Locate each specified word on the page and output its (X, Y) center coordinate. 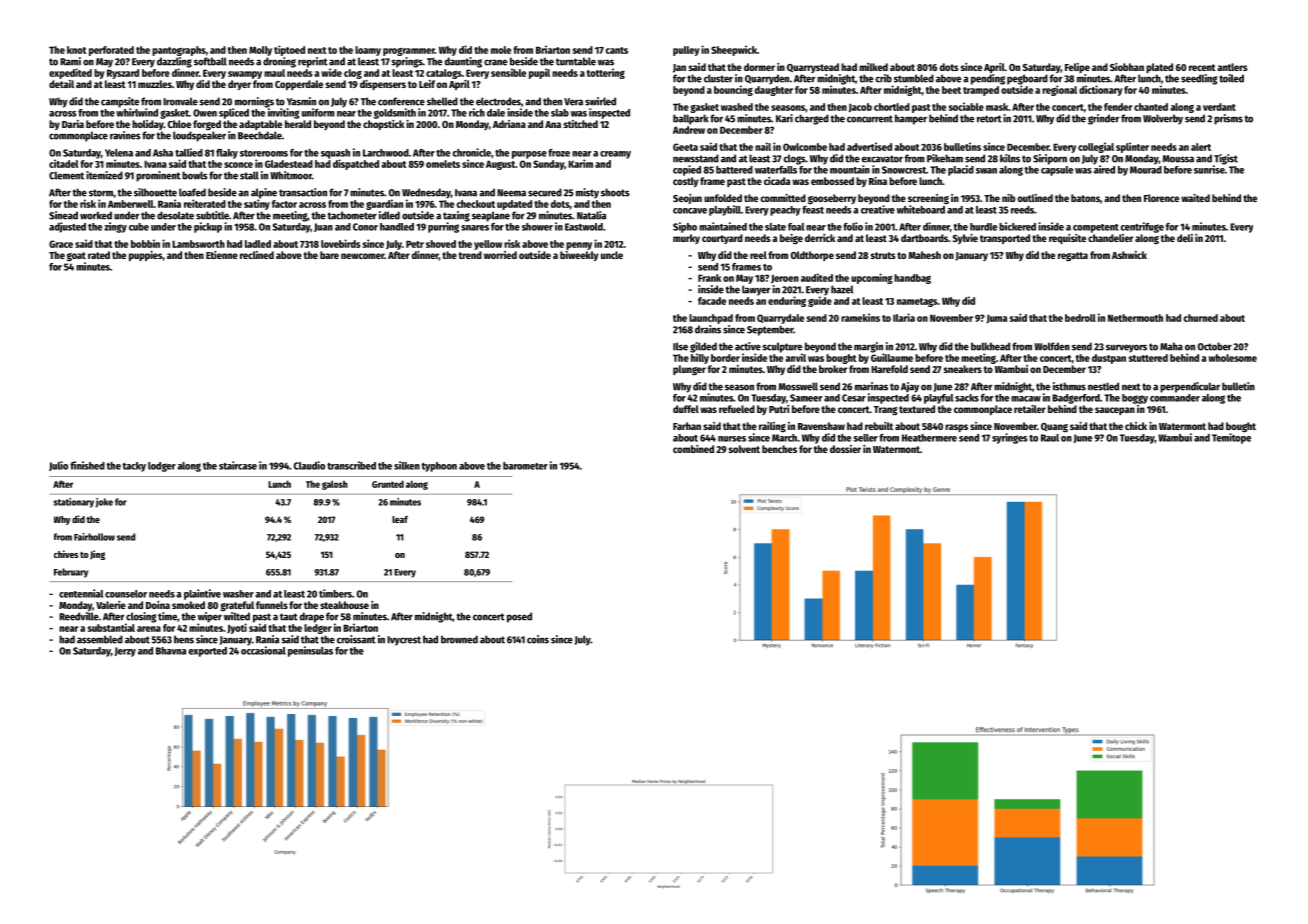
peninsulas (310, 651)
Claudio (309, 465)
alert (1201, 147)
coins (538, 639)
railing (772, 427)
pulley (686, 51)
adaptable (260, 125)
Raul (1050, 438)
